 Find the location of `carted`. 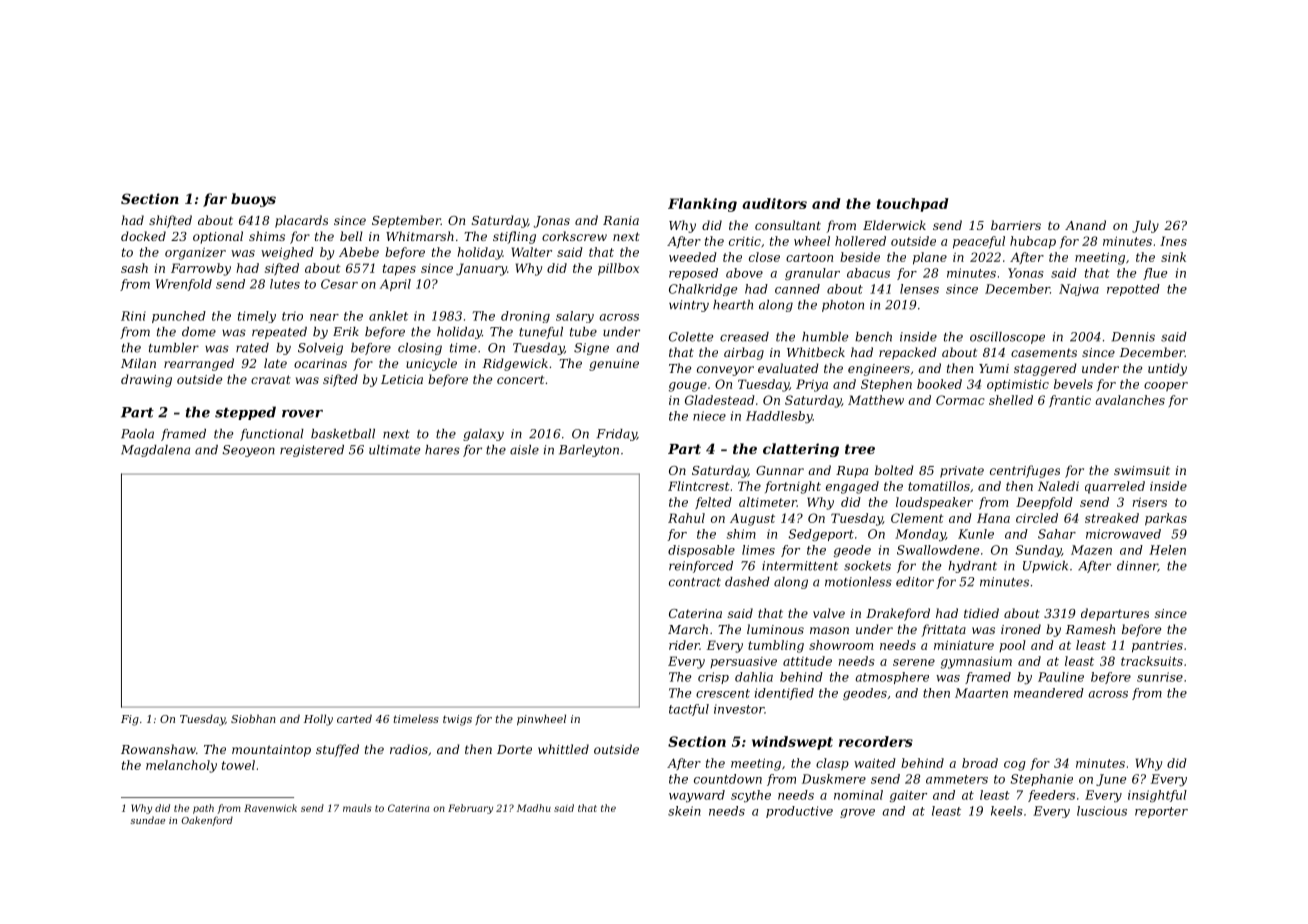

carted is located at coordinates (354, 718).
